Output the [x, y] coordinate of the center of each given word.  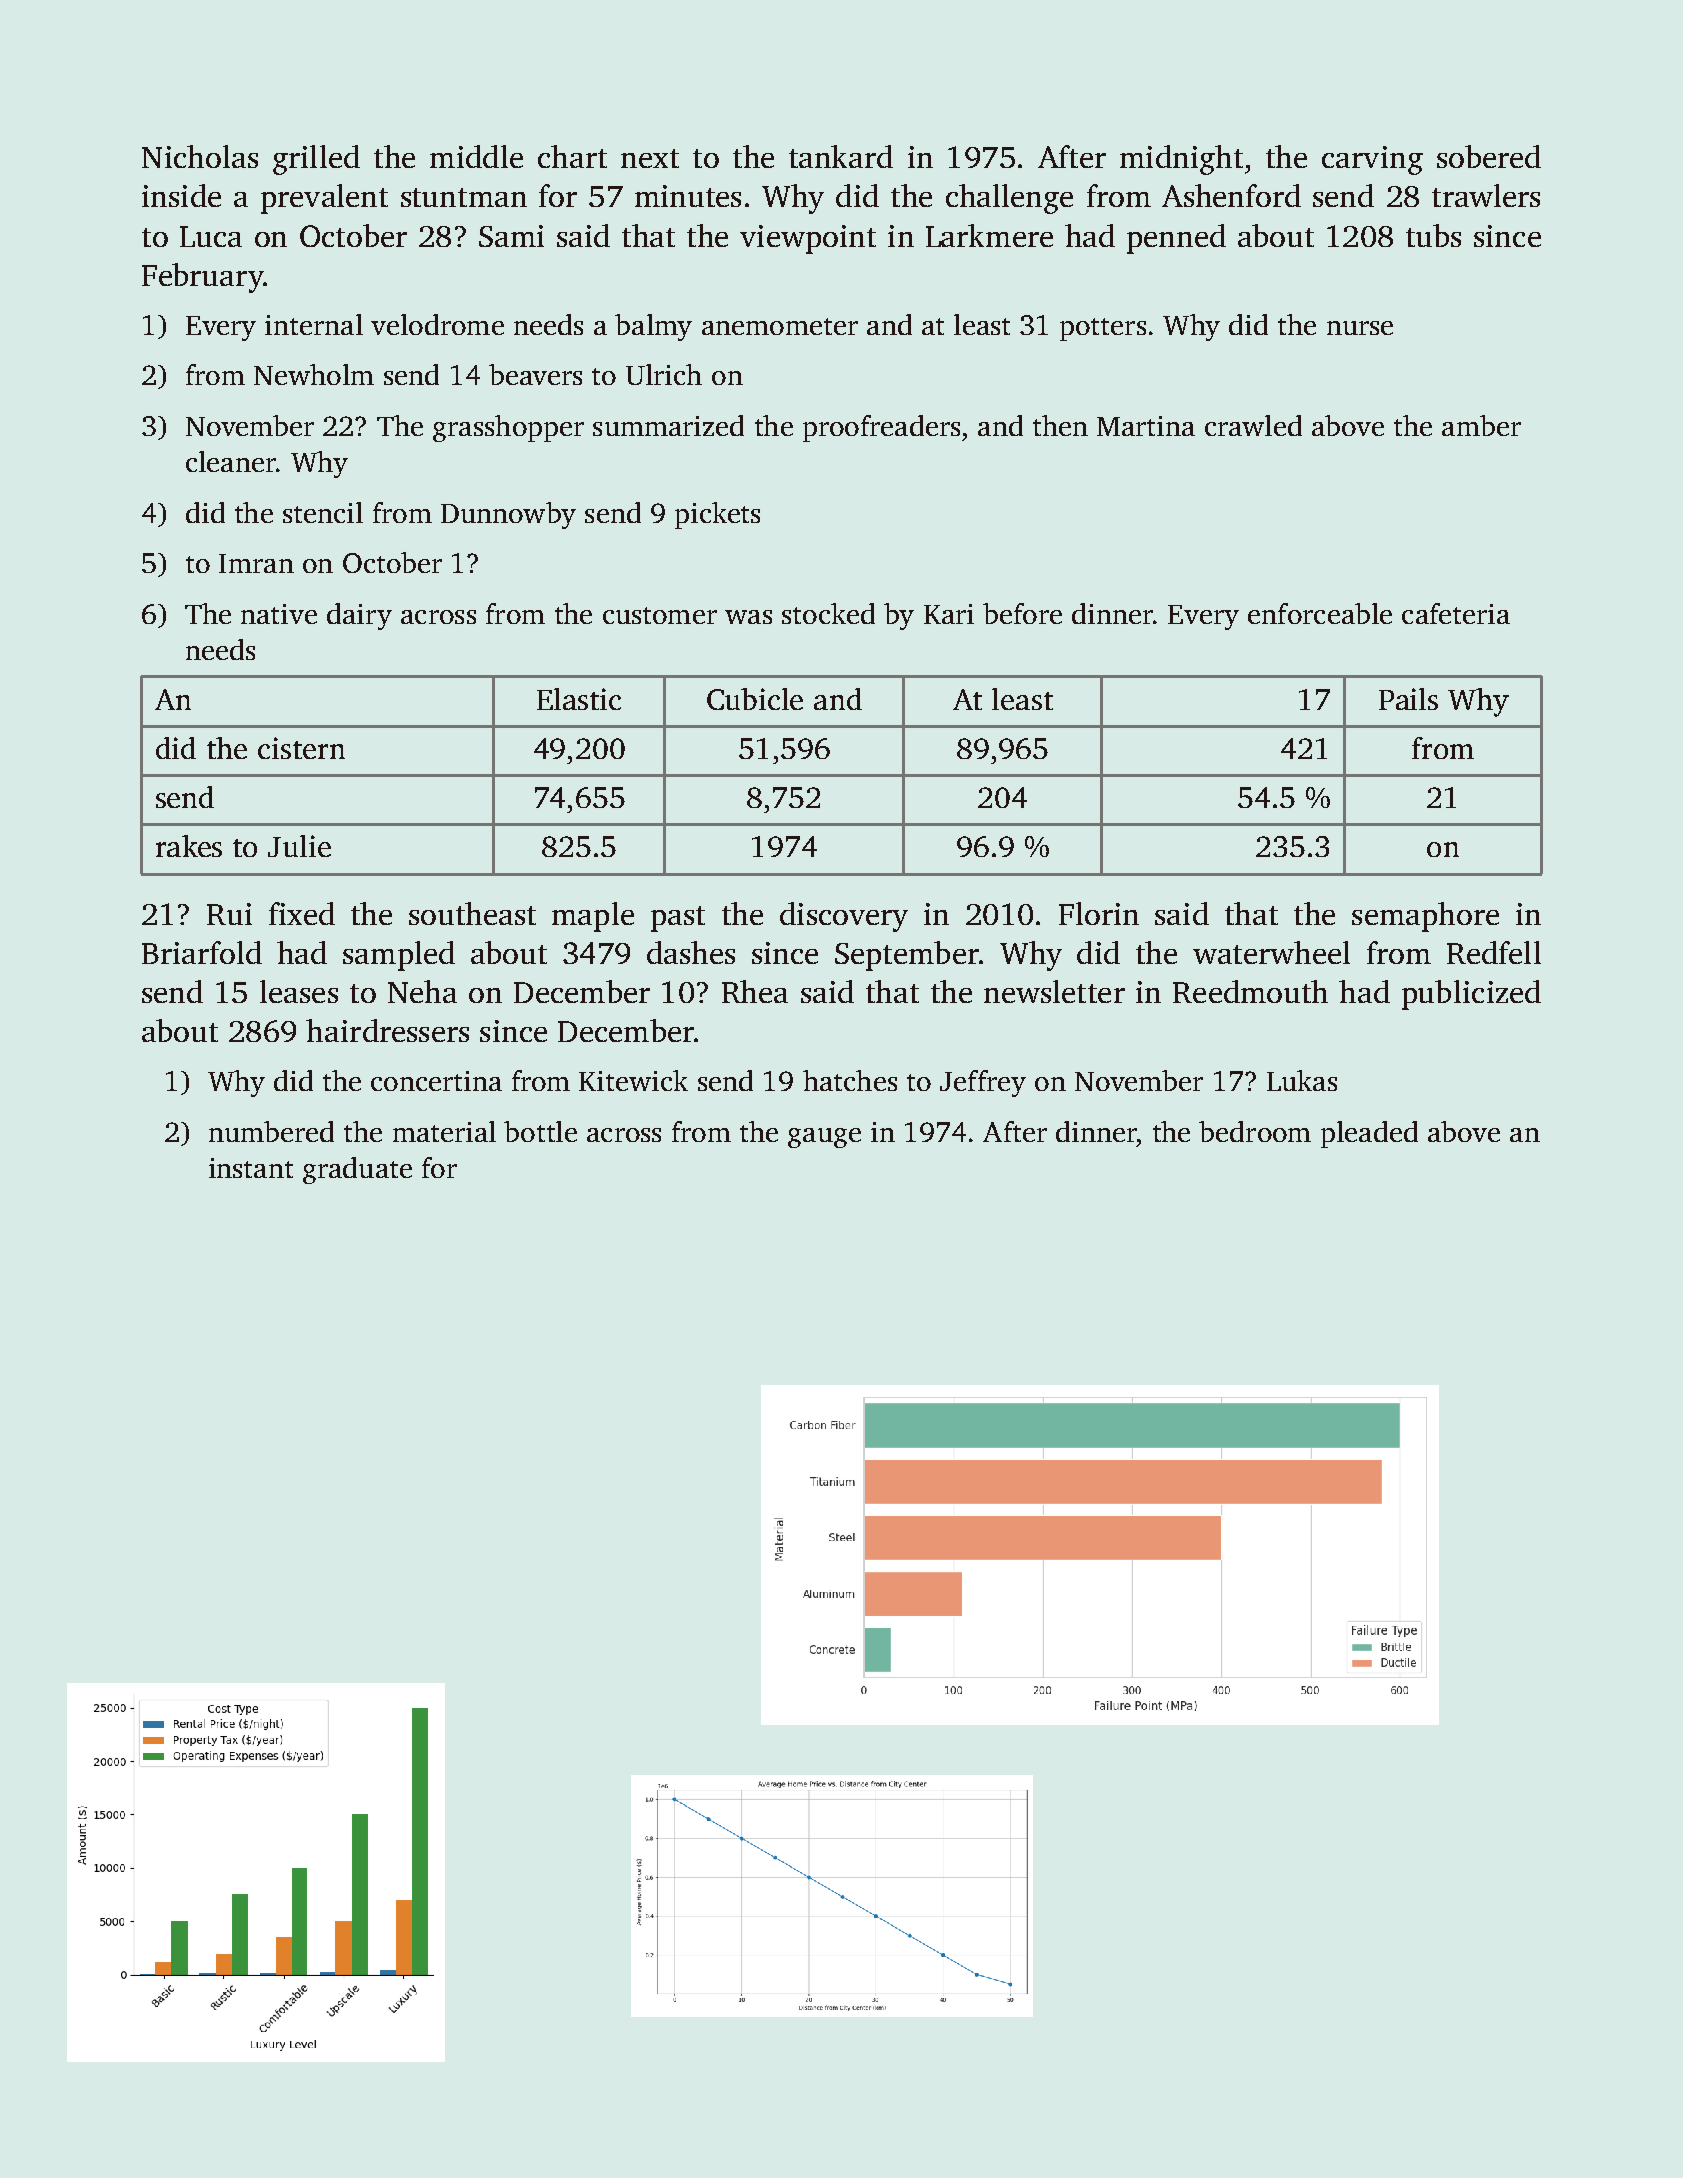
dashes [691, 952]
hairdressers [387, 1030]
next [650, 158]
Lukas [1302, 1080]
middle [476, 156]
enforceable [1320, 613]
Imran [256, 563]
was [748, 617]
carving [1372, 160]
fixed [302, 913]
